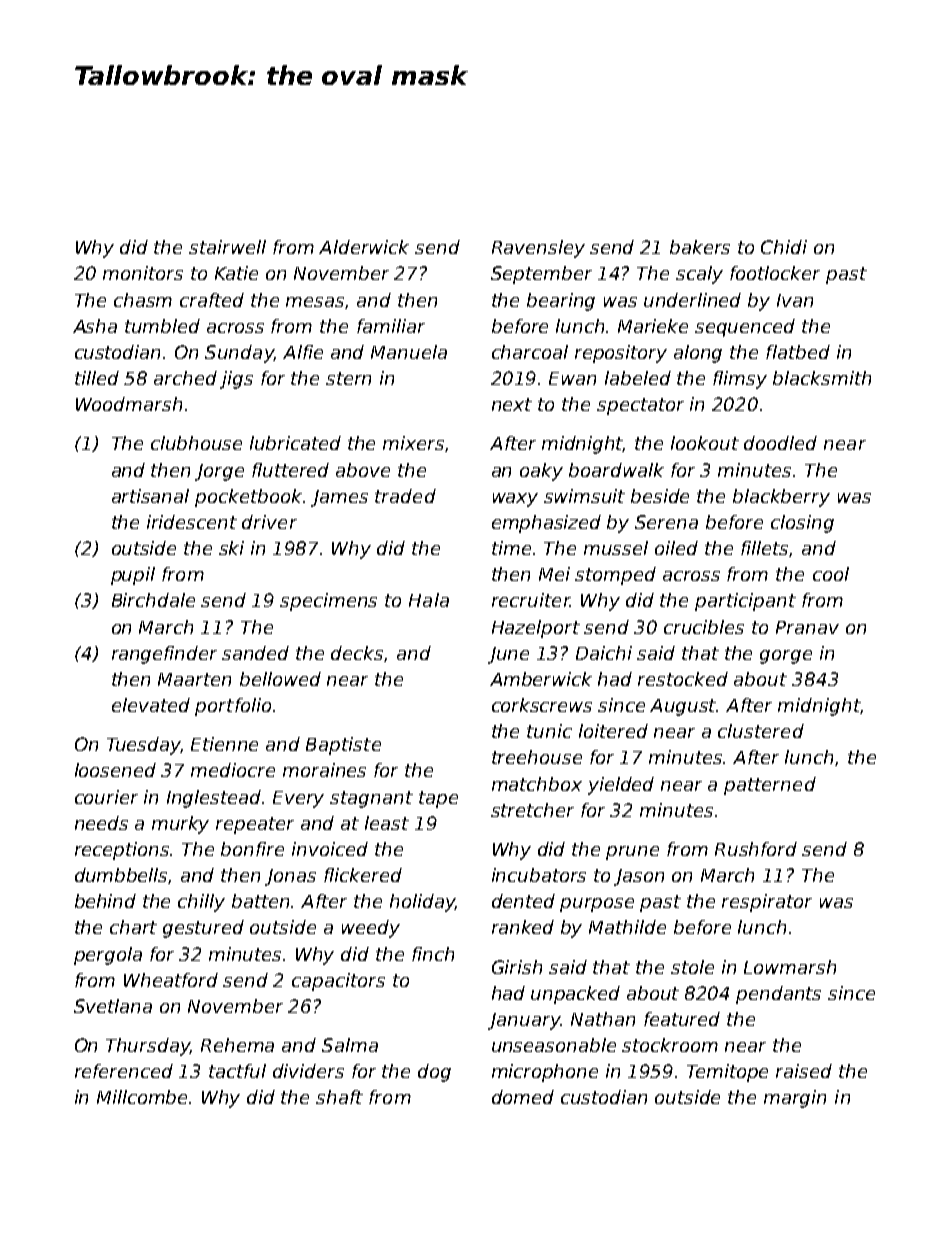  What do you see at coordinates (364, 247) in the screenshot?
I see `Alderwick` at bounding box center [364, 247].
